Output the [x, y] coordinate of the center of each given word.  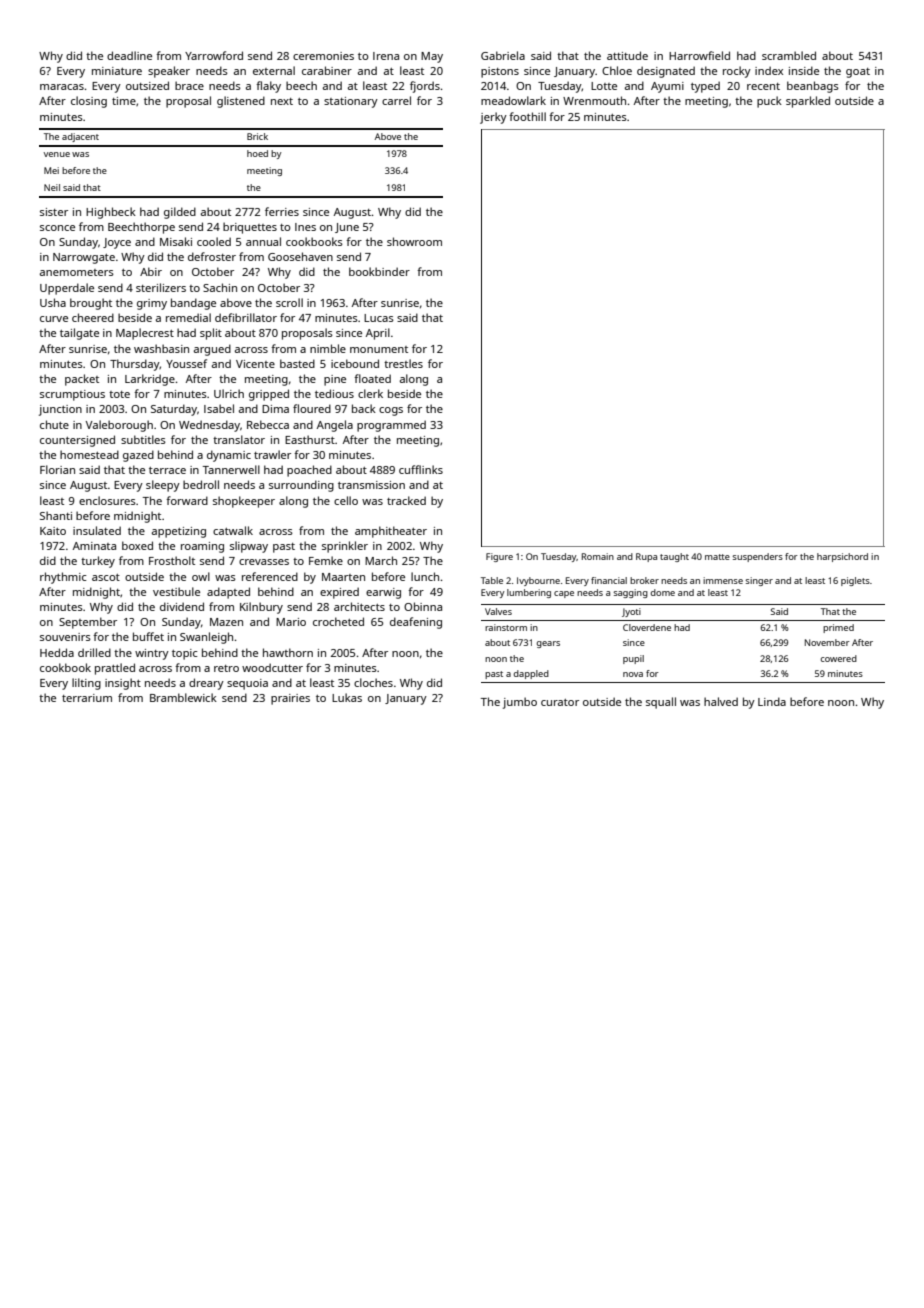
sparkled [808, 102]
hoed [257, 153]
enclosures [107, 500]
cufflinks [421, 469]
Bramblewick [183, 697]
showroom [414, 241]
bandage [193, 304]
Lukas [347, 697]
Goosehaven [300, 256]
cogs [391, 411]
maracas [62, 87]
